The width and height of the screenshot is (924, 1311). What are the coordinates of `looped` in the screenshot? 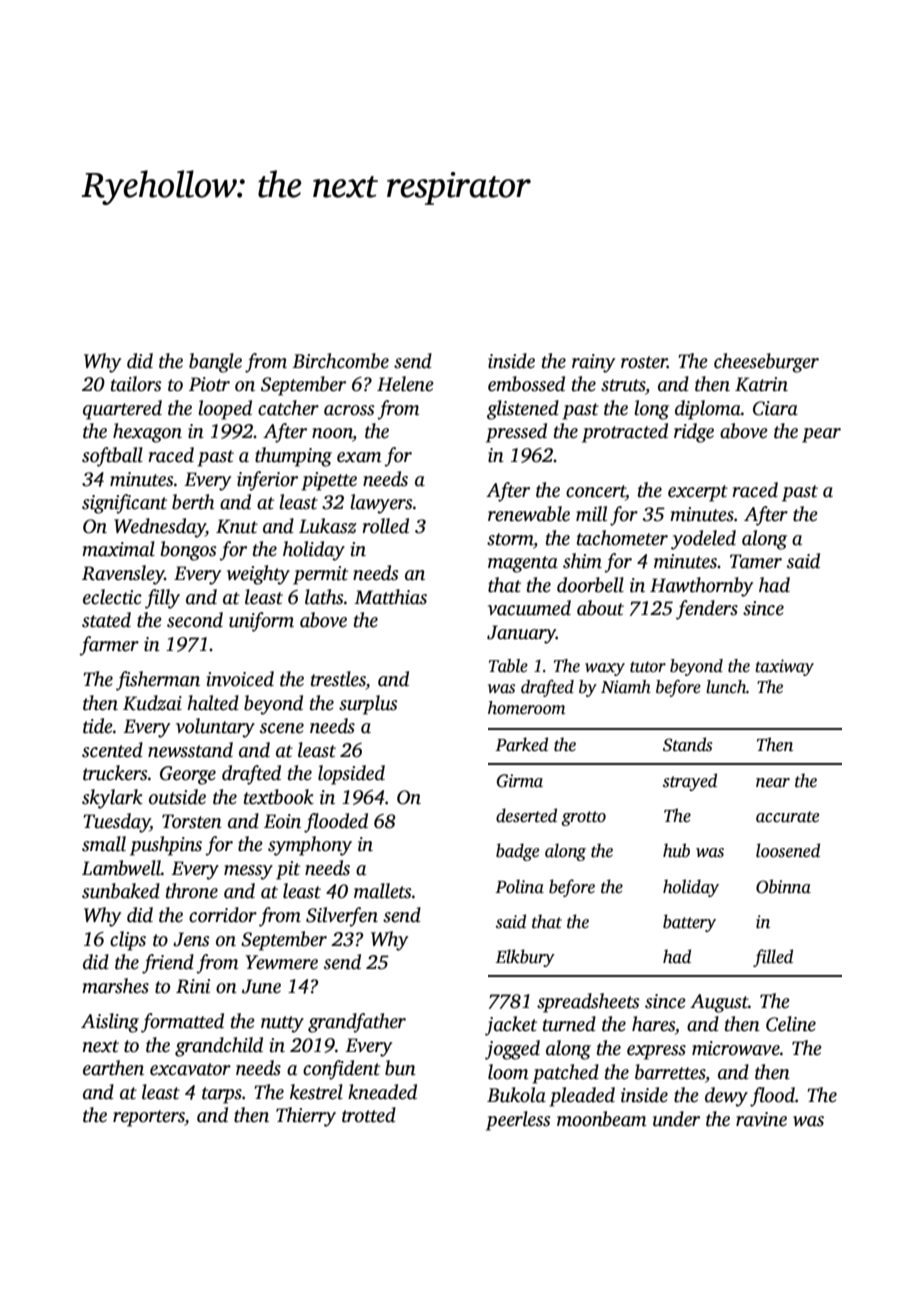 It's located at (225, 410).
